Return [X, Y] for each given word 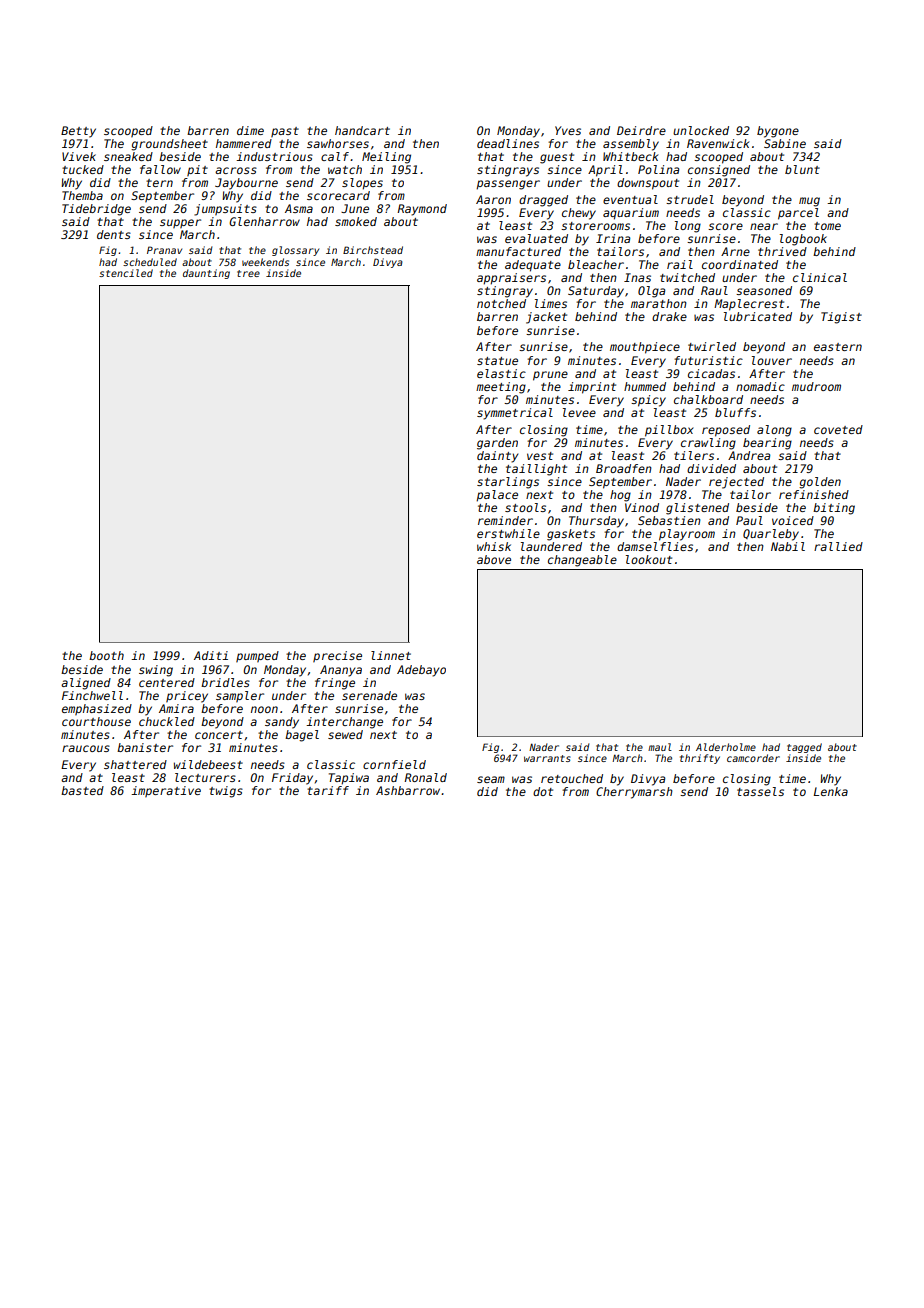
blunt [802, 169]
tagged [804, 748]
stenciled [126, 273]
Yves [568, 130]
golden [820, 483]
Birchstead [373, 250]
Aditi [211, 655]
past [285, 132]
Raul [714, 290]
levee [579, 412]
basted [82, 790]
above [494, 559]
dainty [497, 457]
